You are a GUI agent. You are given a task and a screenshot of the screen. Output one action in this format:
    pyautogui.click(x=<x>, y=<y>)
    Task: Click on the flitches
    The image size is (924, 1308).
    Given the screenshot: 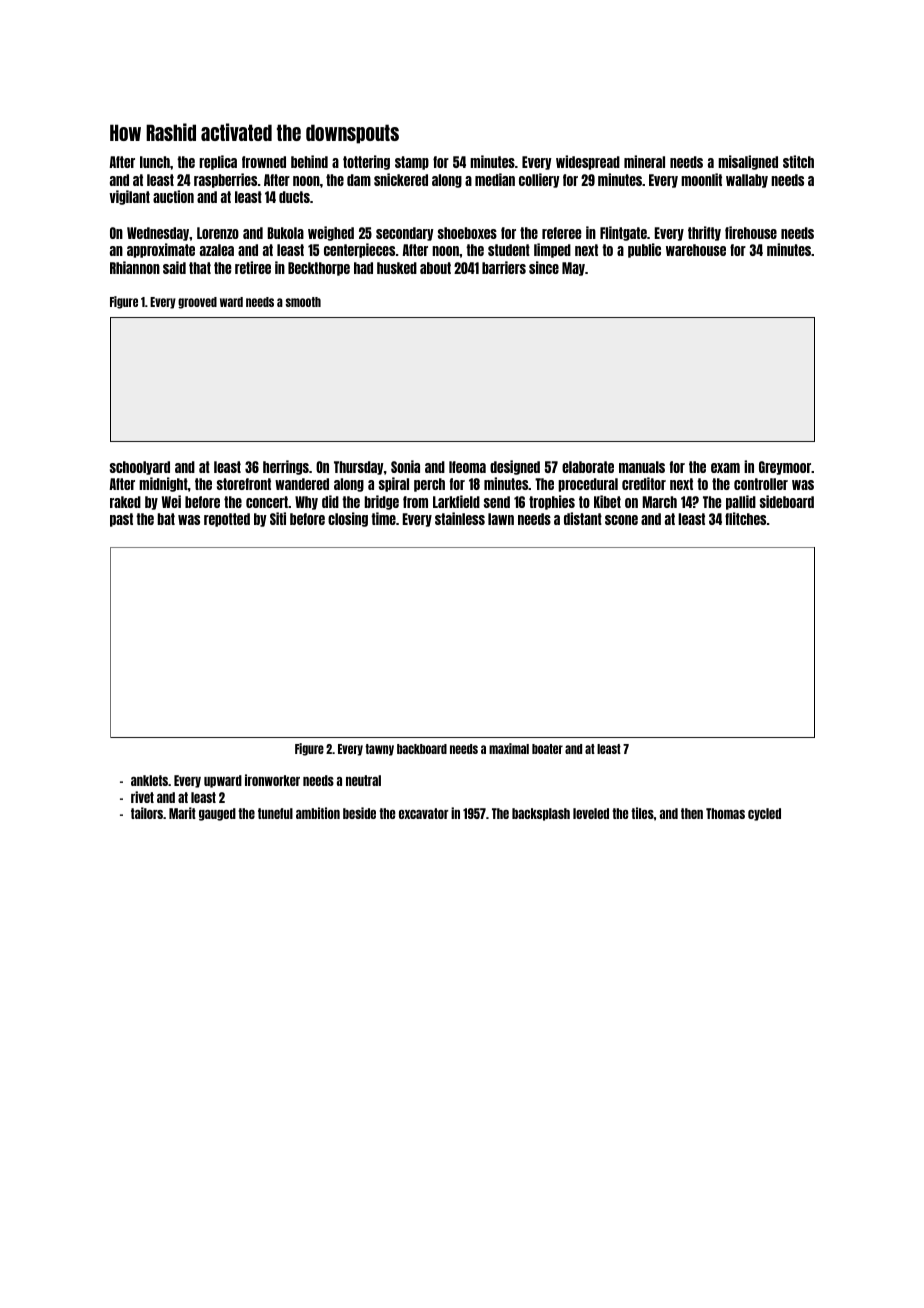 What is the action you would take?
    pyautogui.click(x=745, y=518)
